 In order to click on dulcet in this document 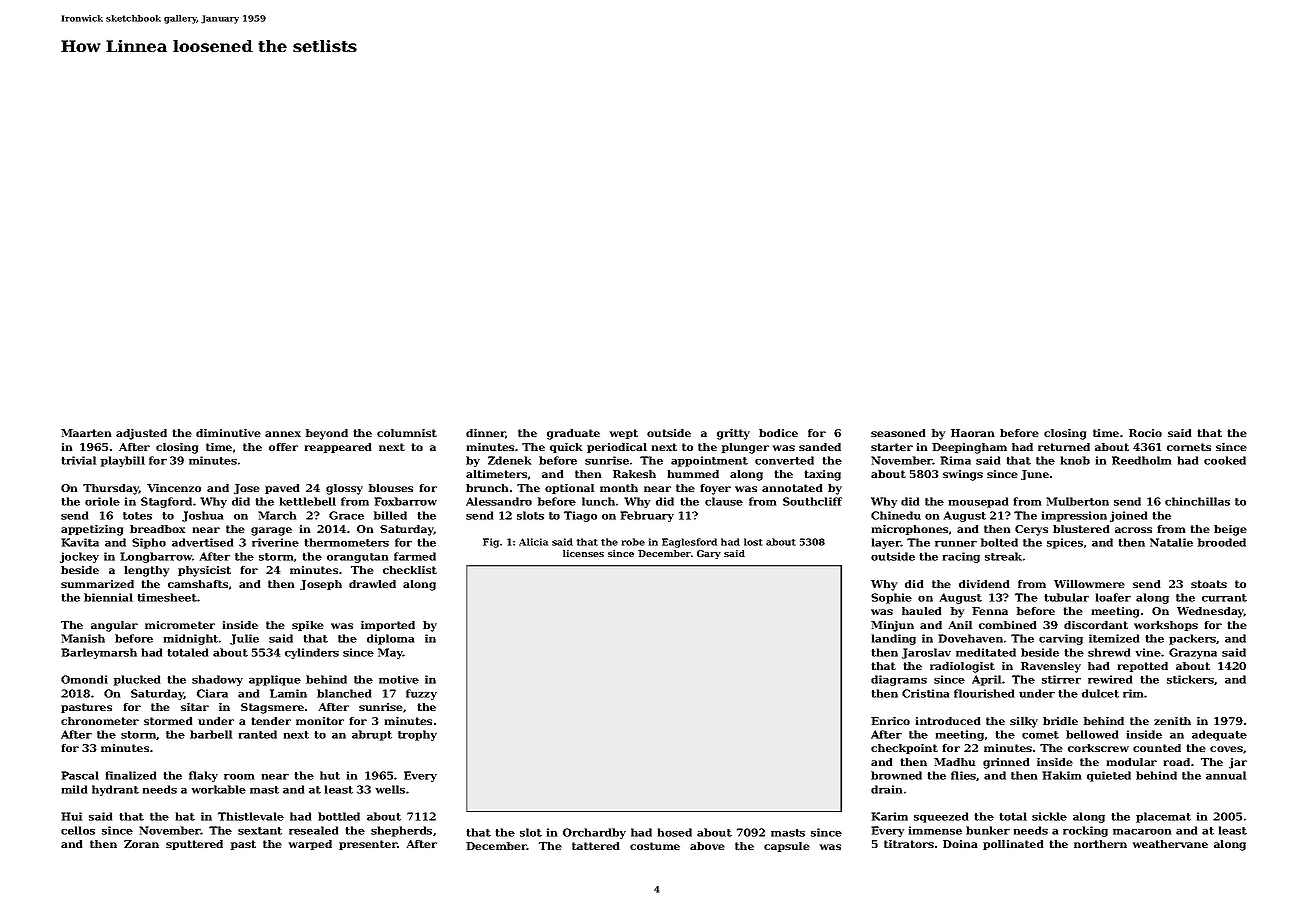, I will do `click(1100, 693)`.
